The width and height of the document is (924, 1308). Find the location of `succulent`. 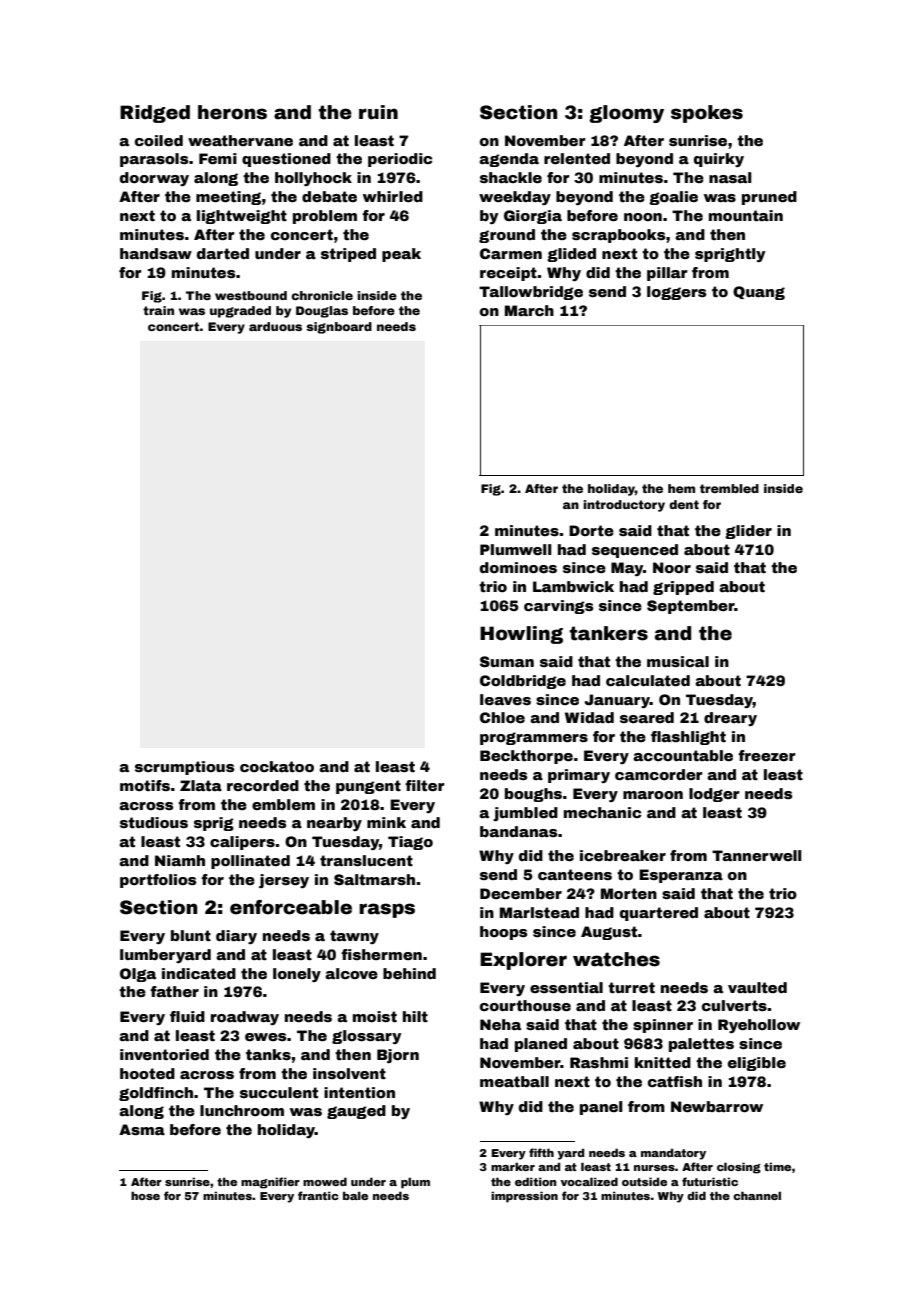

succulent is located at coordinates (279, 1092).
